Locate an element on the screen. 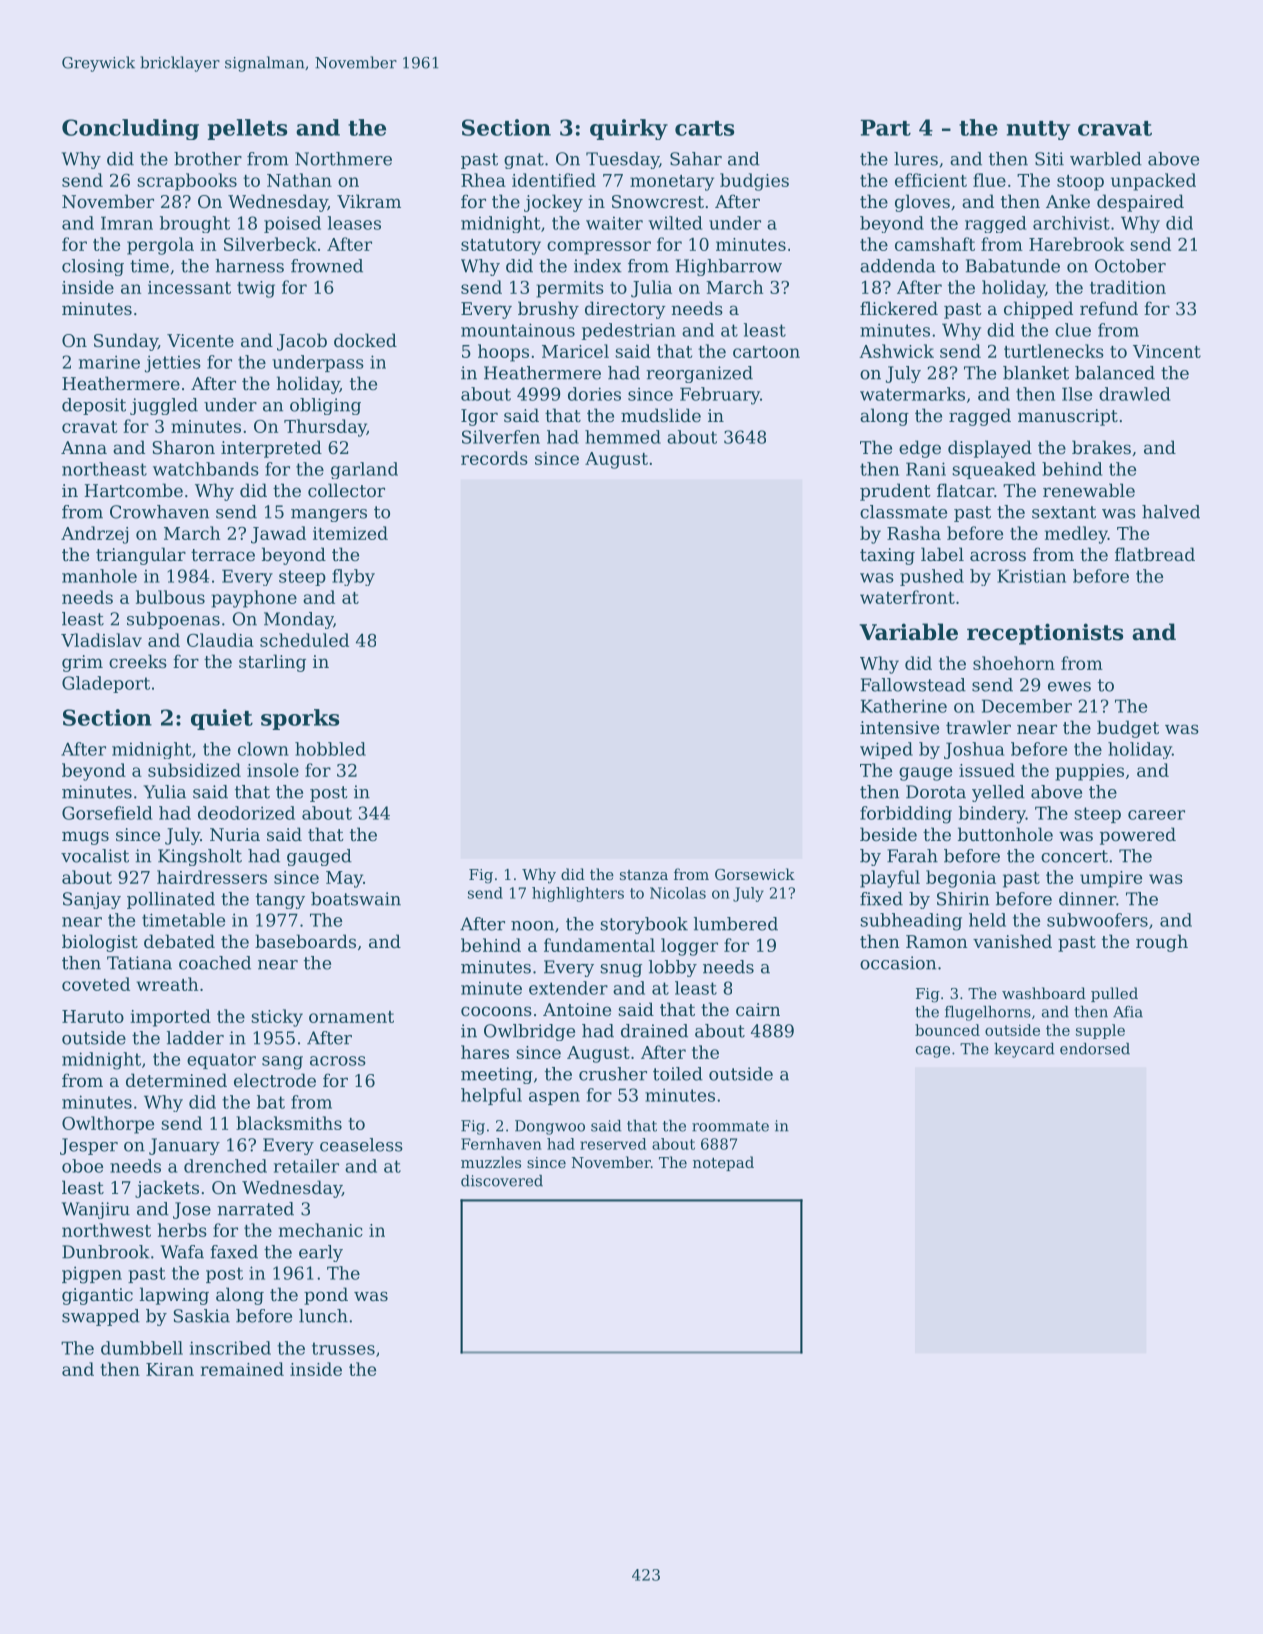 Image resolution: width=1263 pixels, height=1634 pixels. trusses is located at coordinates (343, 1348).
